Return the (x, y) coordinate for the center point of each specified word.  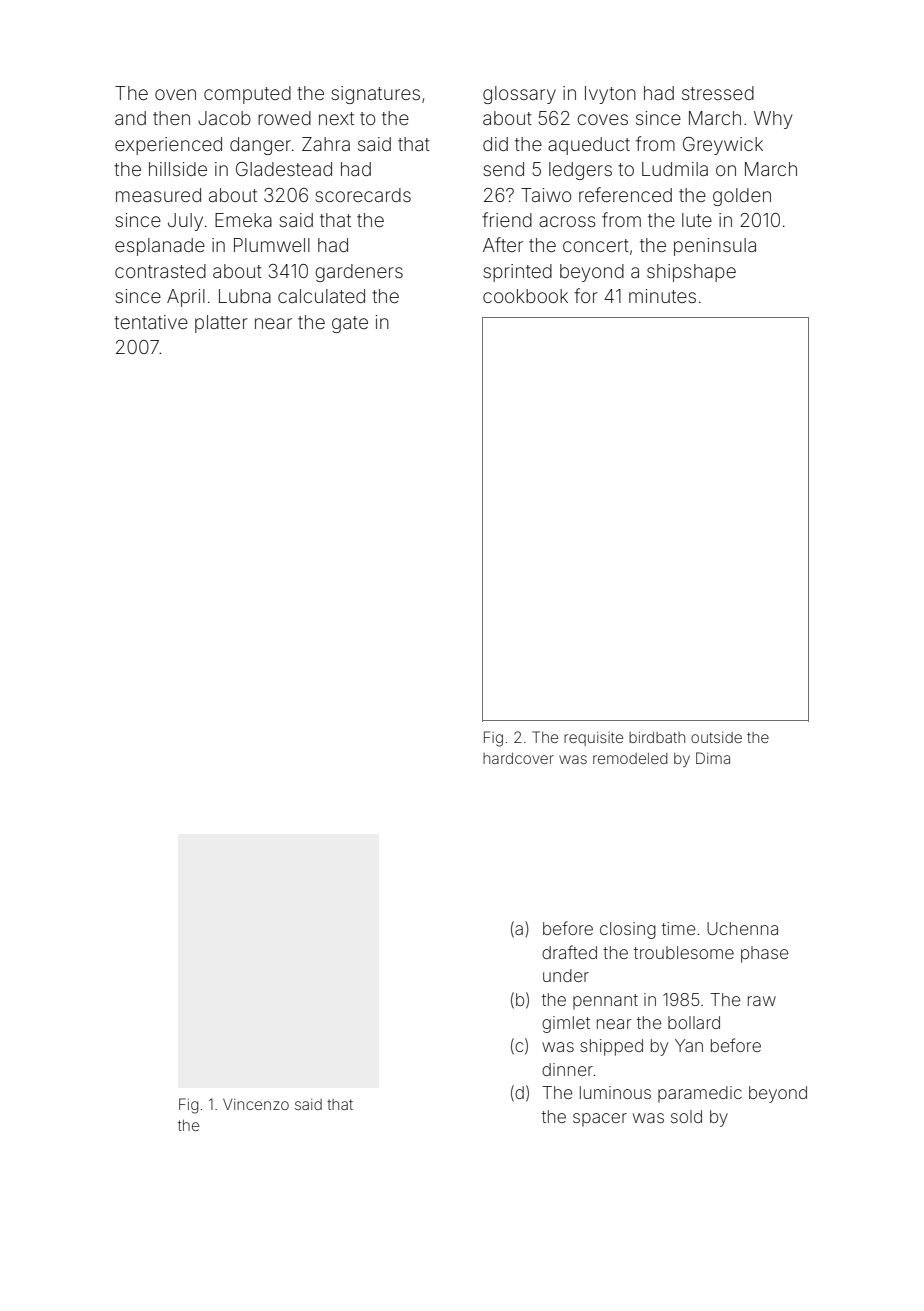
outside (716, 737)
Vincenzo (256, 1104)
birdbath (657, 737)
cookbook (525, 296)
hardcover (518, 758)
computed (247, 95)
